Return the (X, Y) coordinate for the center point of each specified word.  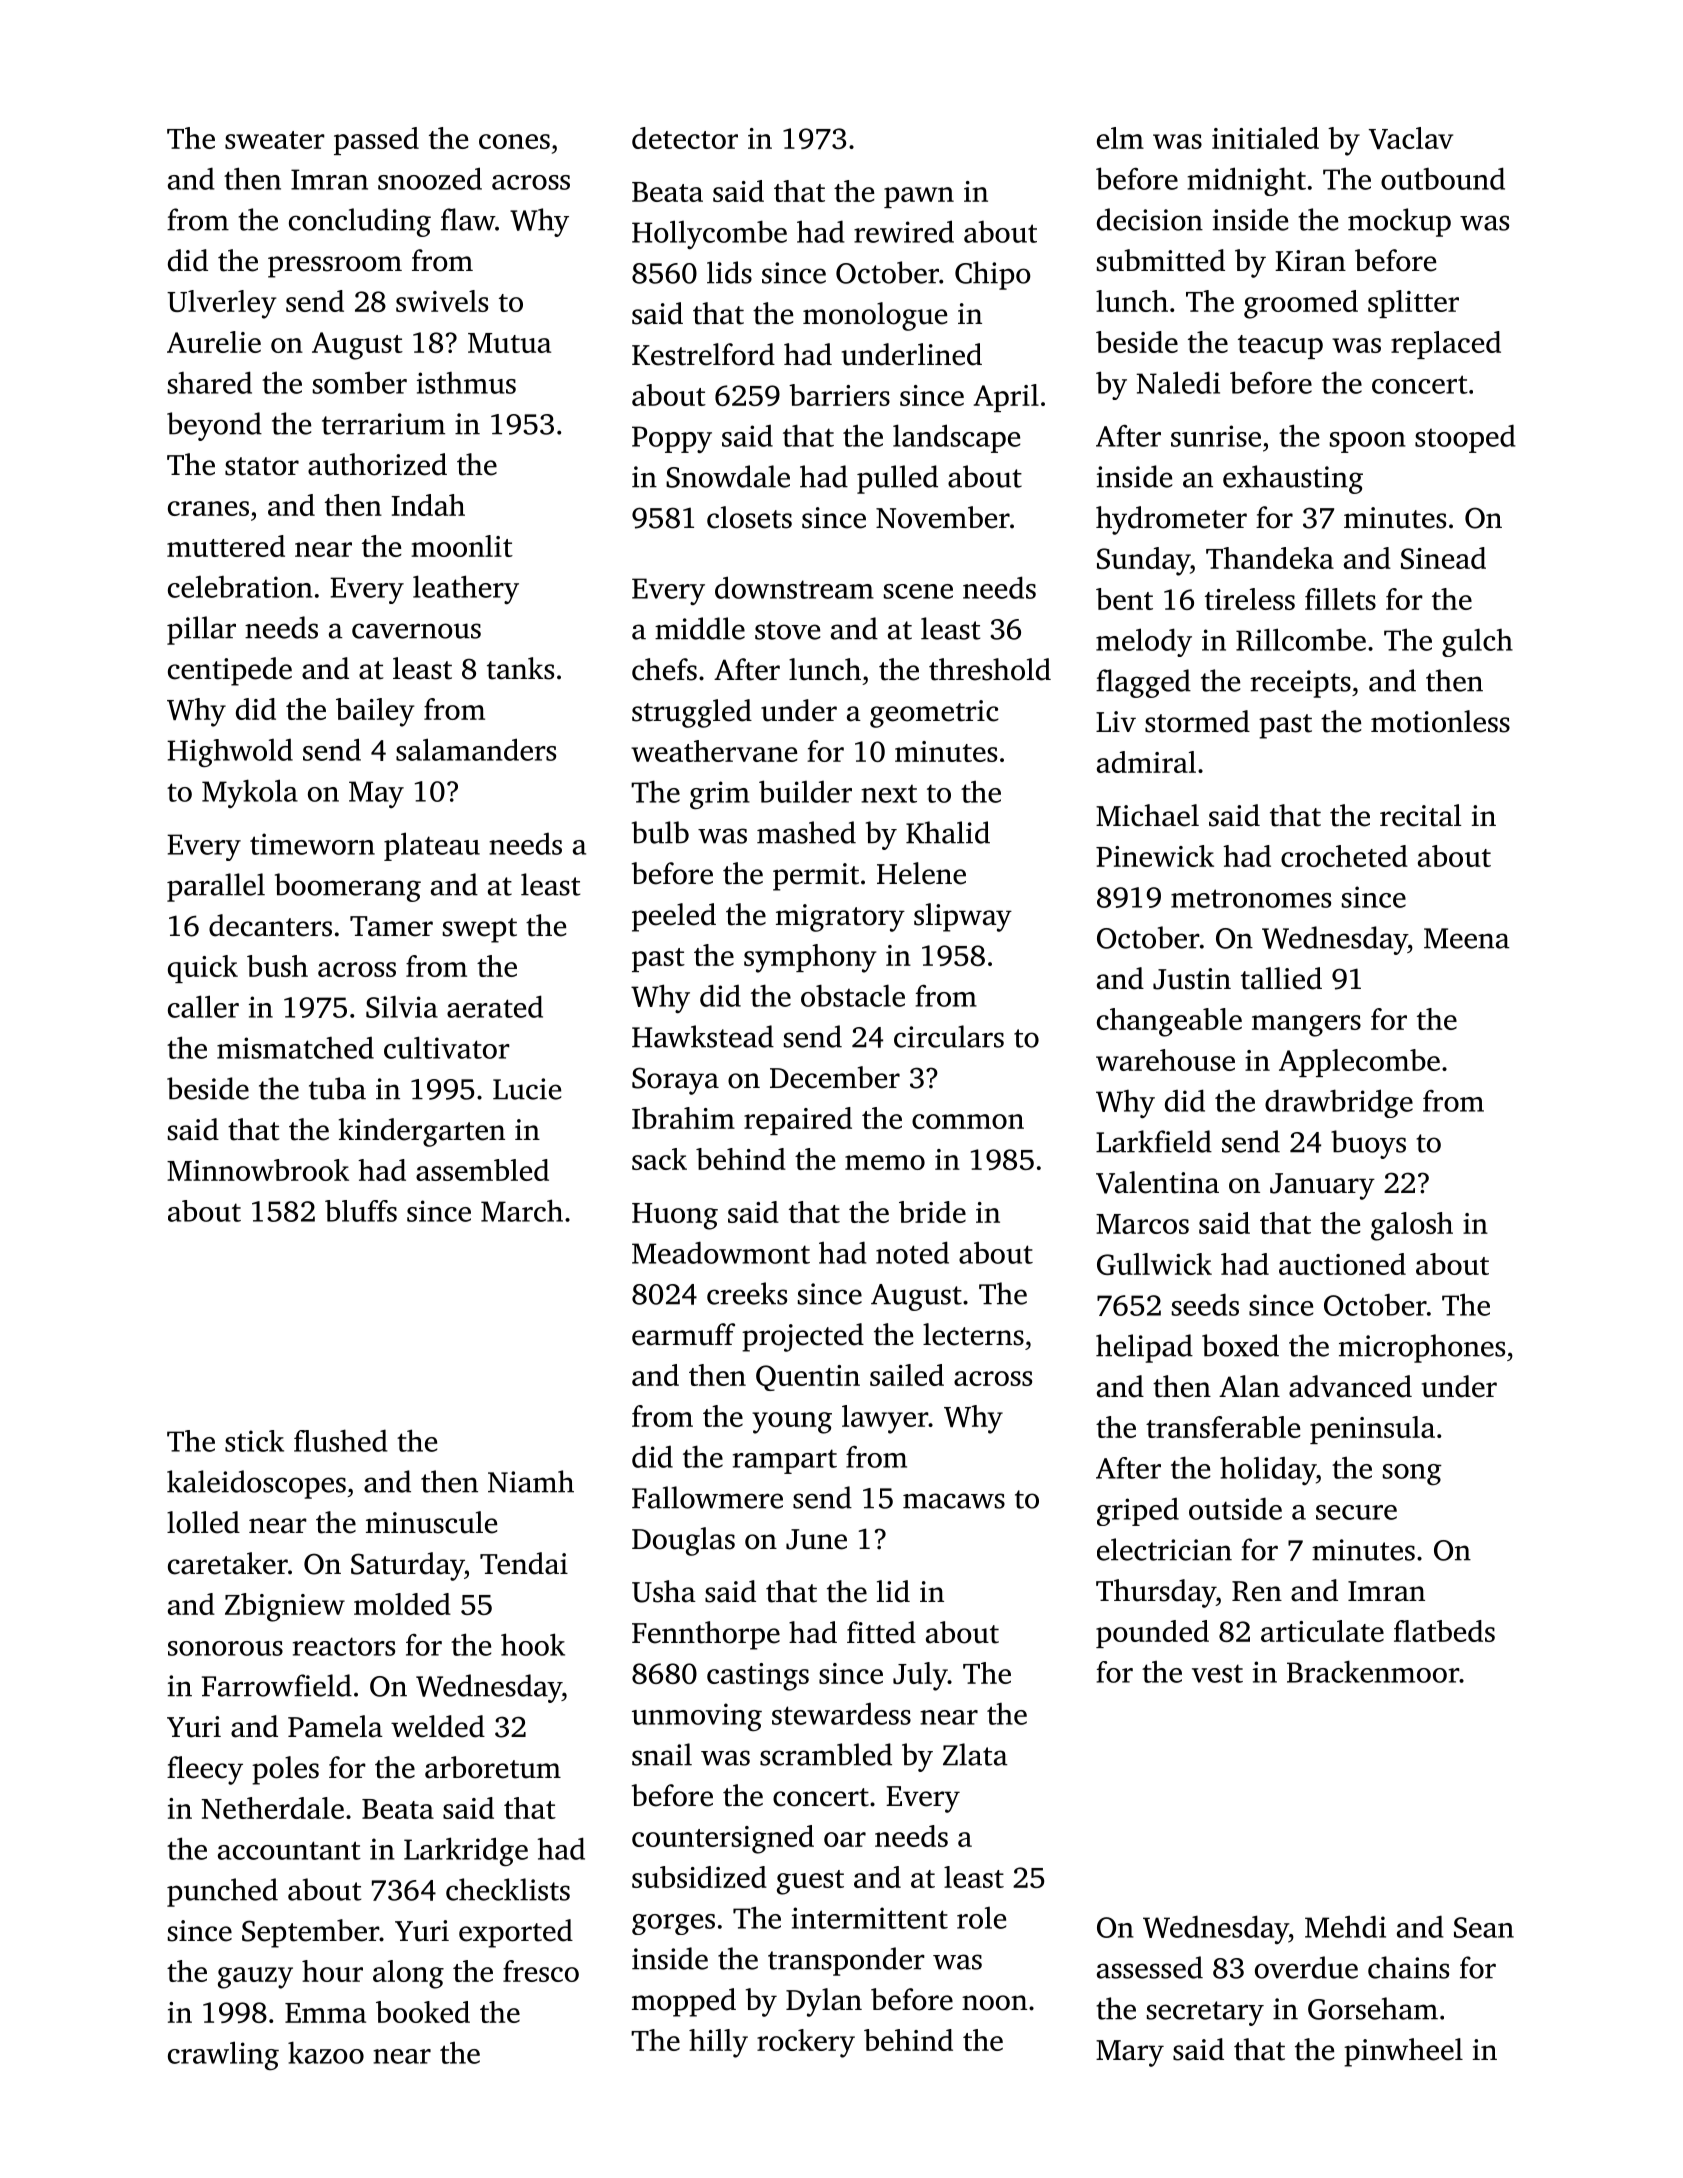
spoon (1368, 442)
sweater (275, 140)
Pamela (335, 1726)
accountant (289, 1850)
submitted (1161, 260)
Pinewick (1155, 856)
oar (845, 1839)
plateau (432, 846)
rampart (785, 1461)
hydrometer (1171, 520)
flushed (341, 1440)
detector (685, 138)
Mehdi (1345, 1926)
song (1412, 1474)
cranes (208, 508)
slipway (963, 917)
